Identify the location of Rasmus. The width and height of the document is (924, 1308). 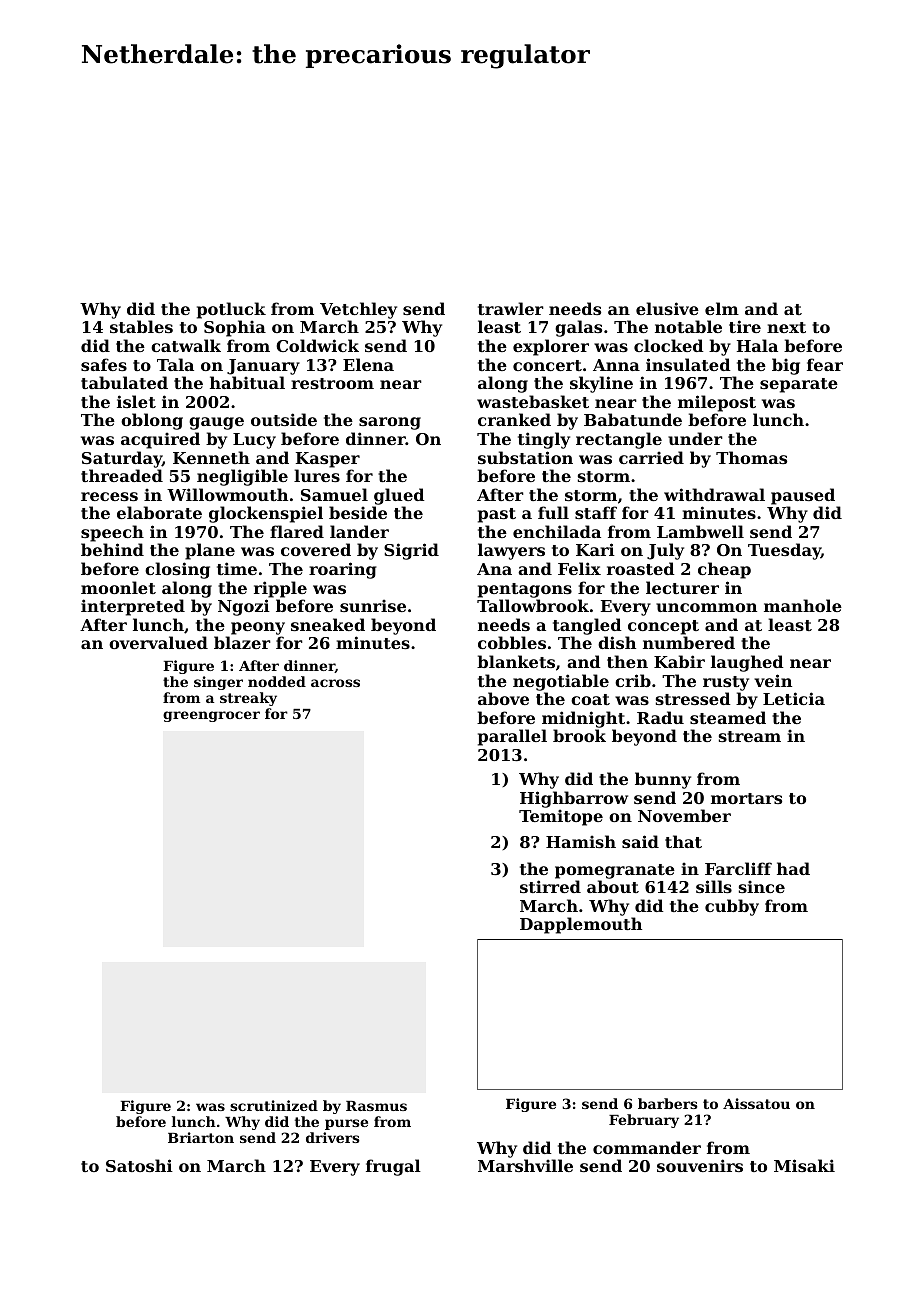
(376, 1106).
